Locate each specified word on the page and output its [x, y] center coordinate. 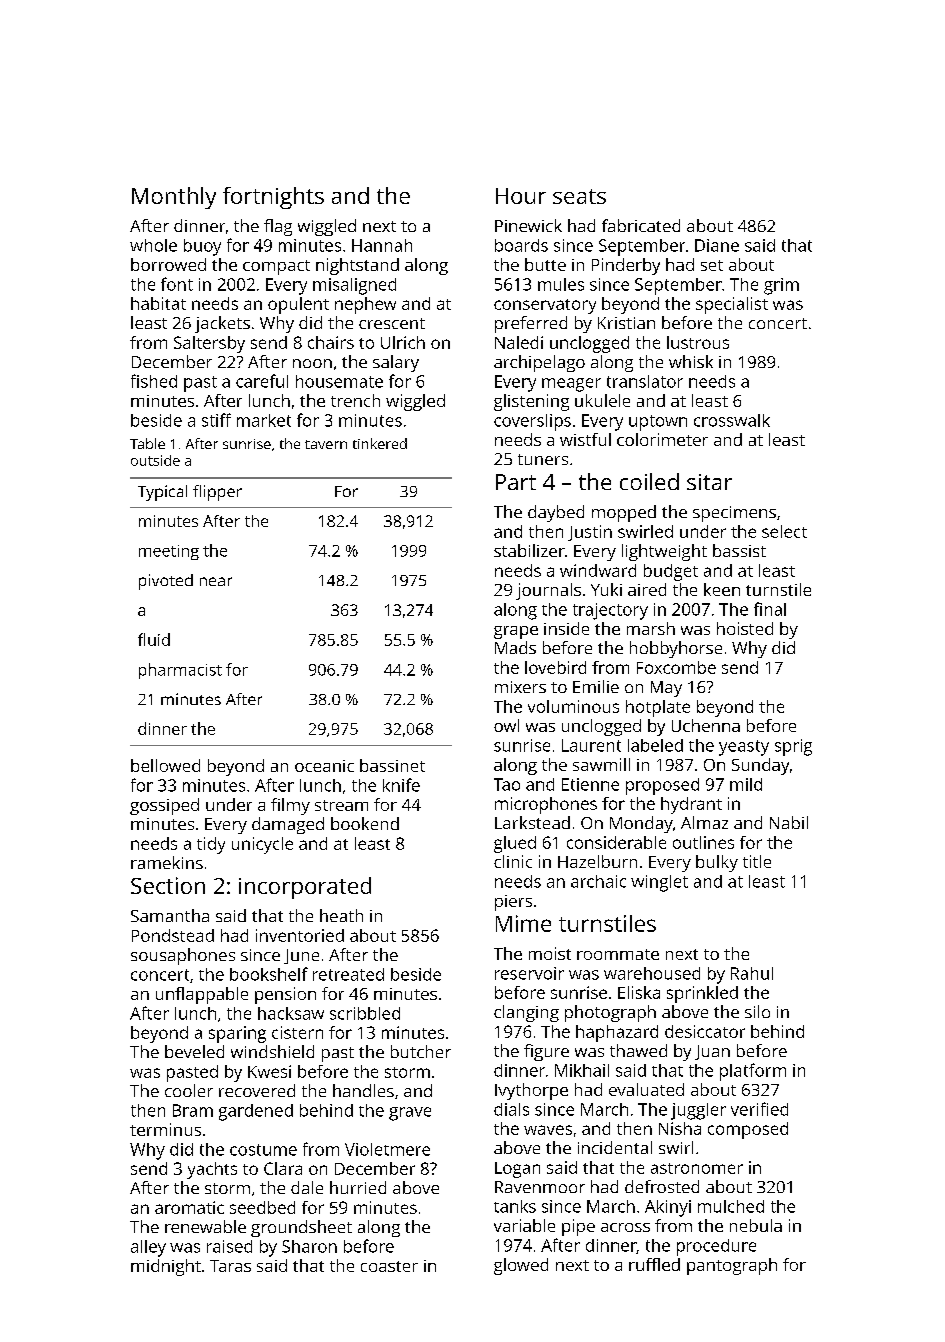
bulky [717, 863]
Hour [521, 196]
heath [341, 915]
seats [579, 196]
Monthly [174, 198]
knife [401, 785]
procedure [716, 1247]
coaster [389, 1266]
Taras [230, 1266]
